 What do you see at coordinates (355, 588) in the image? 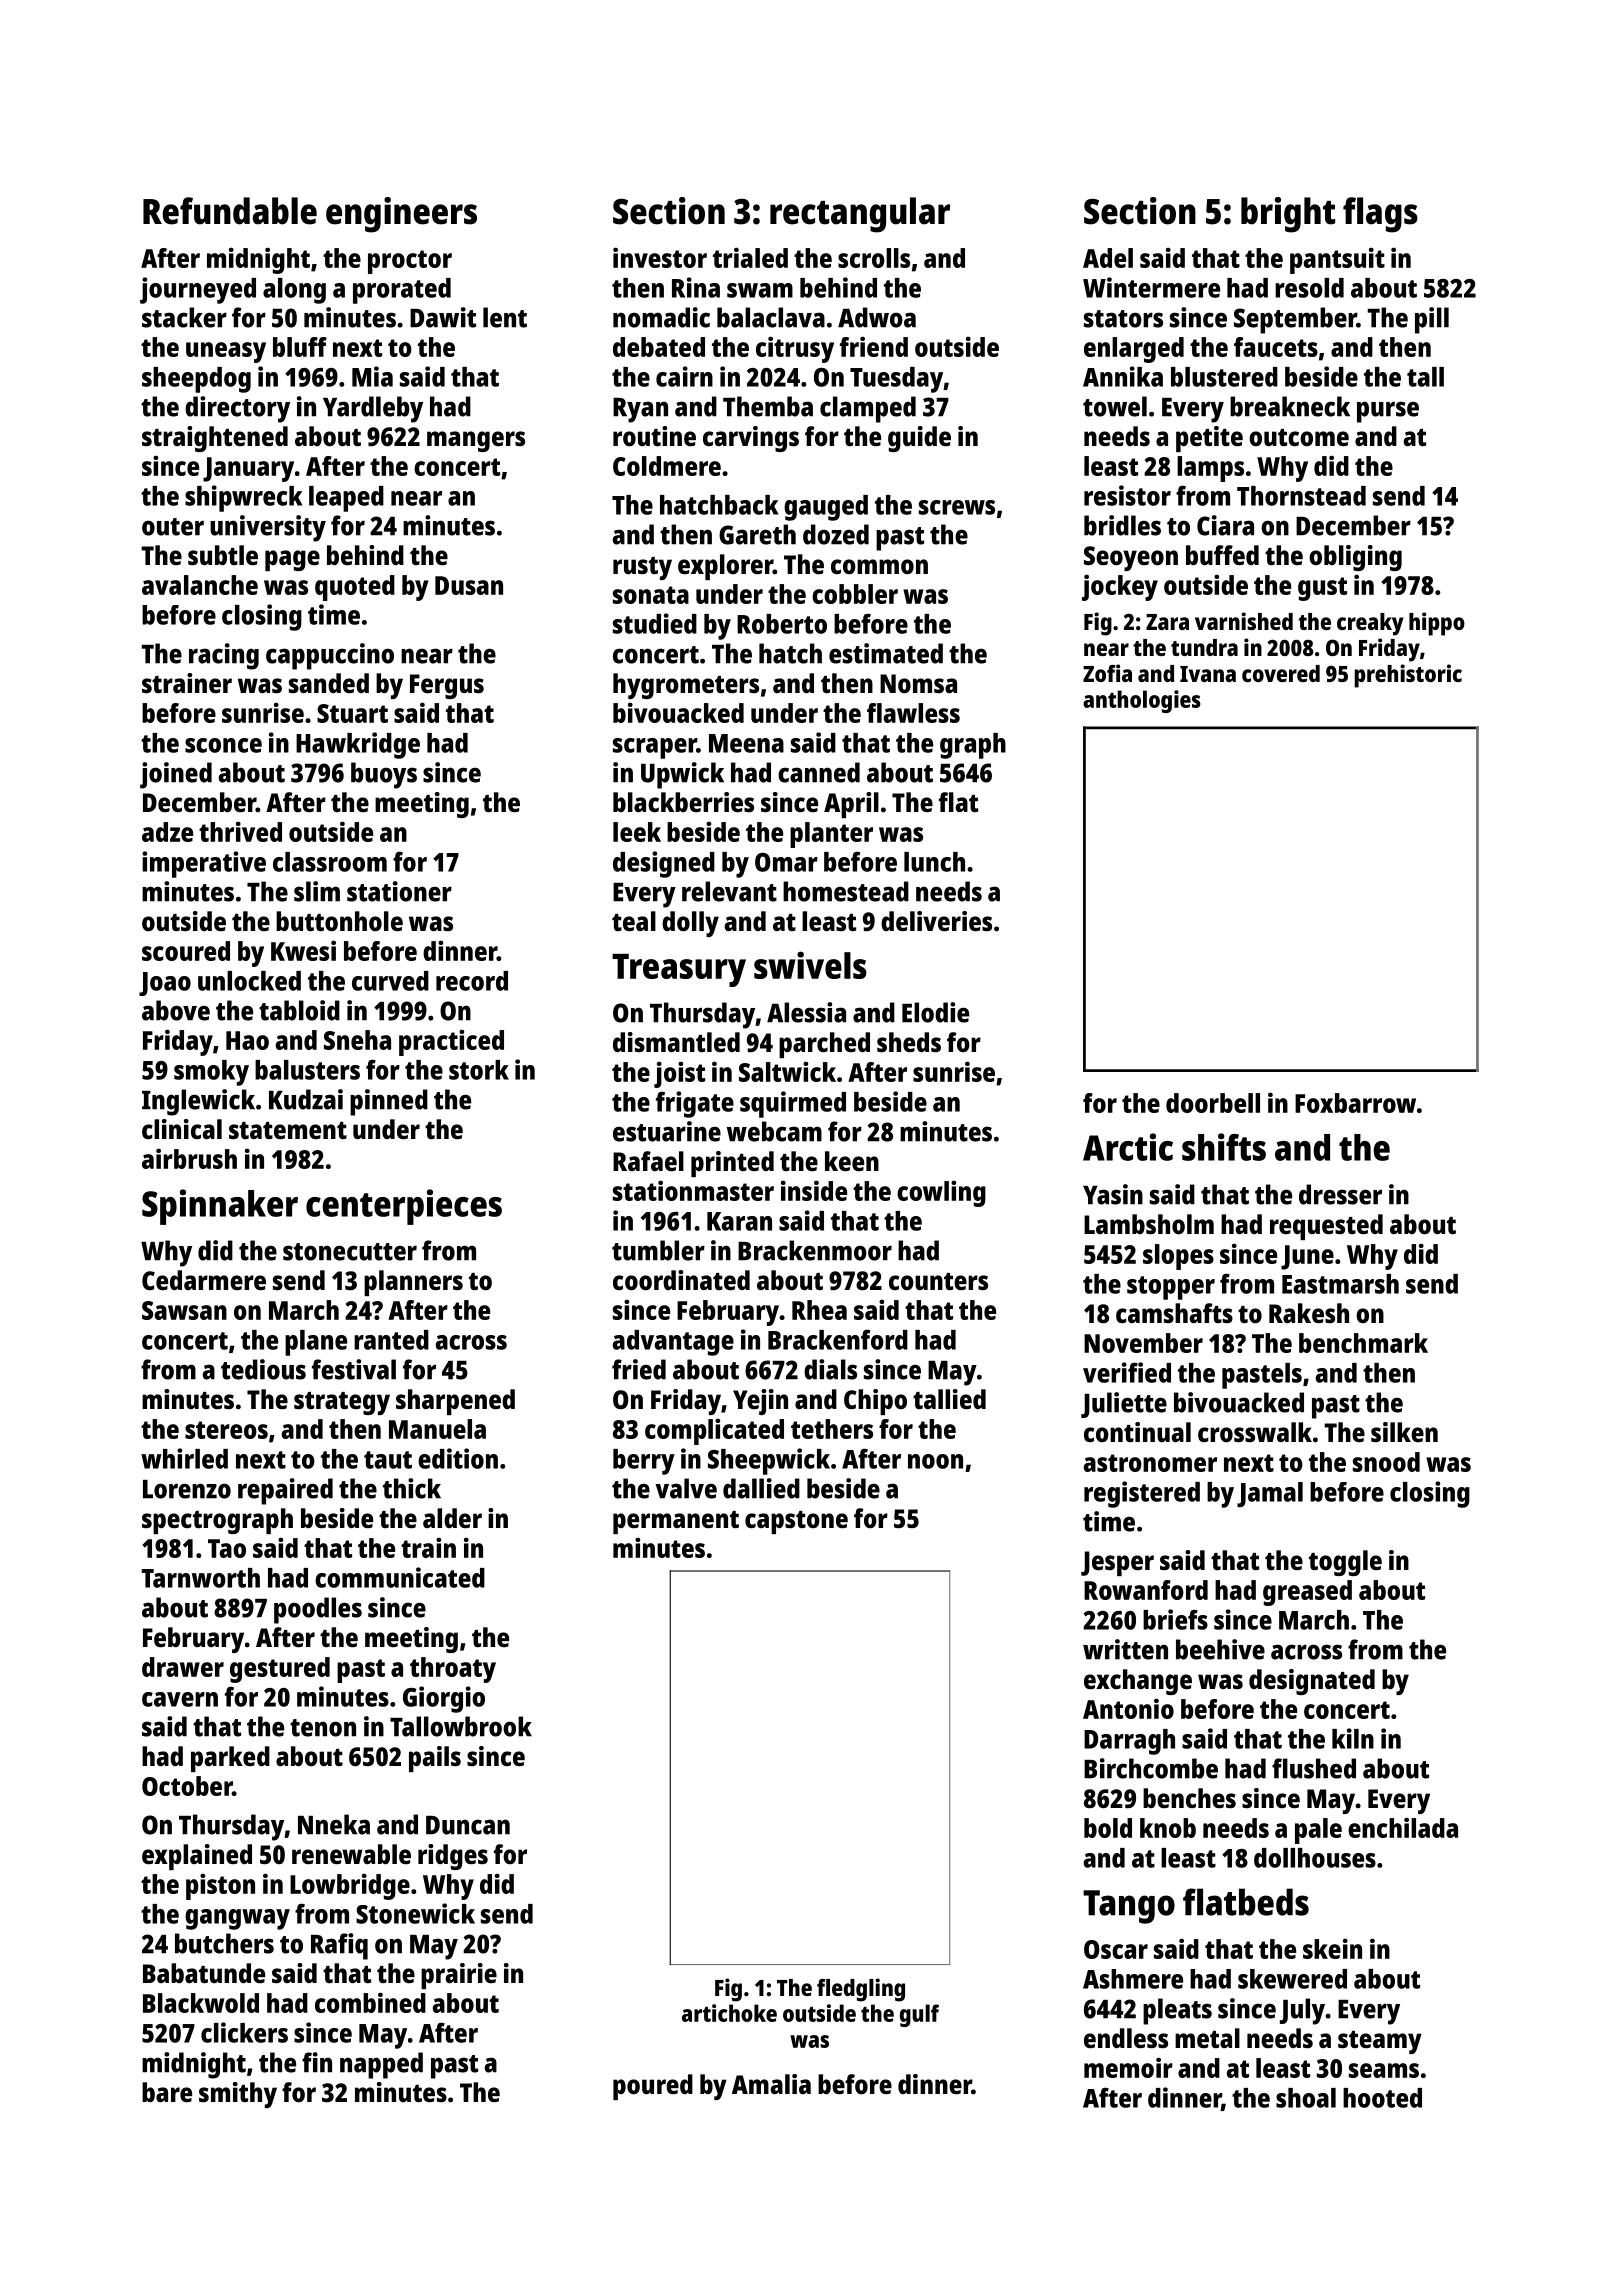
I see `quoted` at bounding box center [355, 588].
